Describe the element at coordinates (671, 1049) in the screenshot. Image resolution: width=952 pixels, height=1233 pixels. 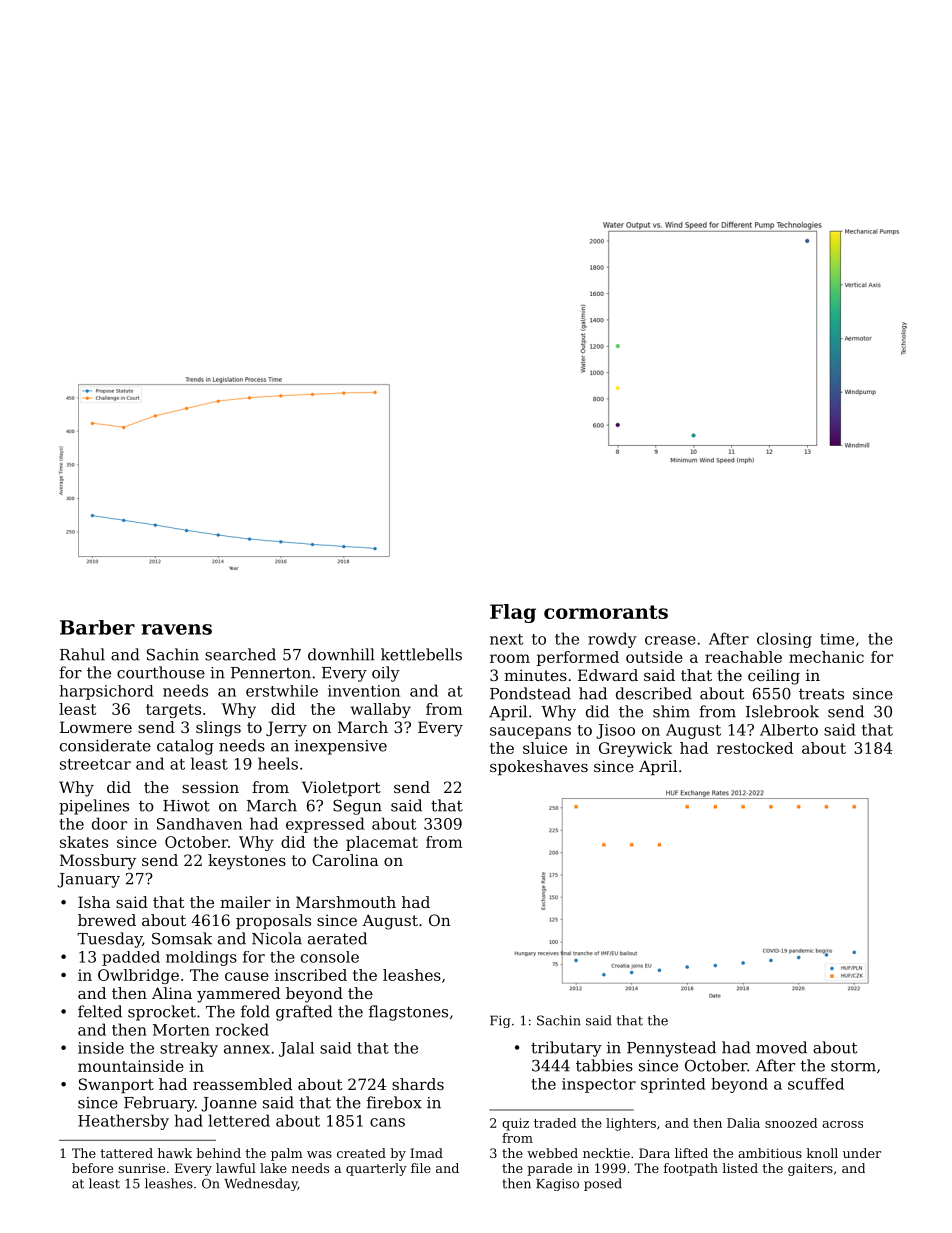
I see `Pennystead` at that location.
